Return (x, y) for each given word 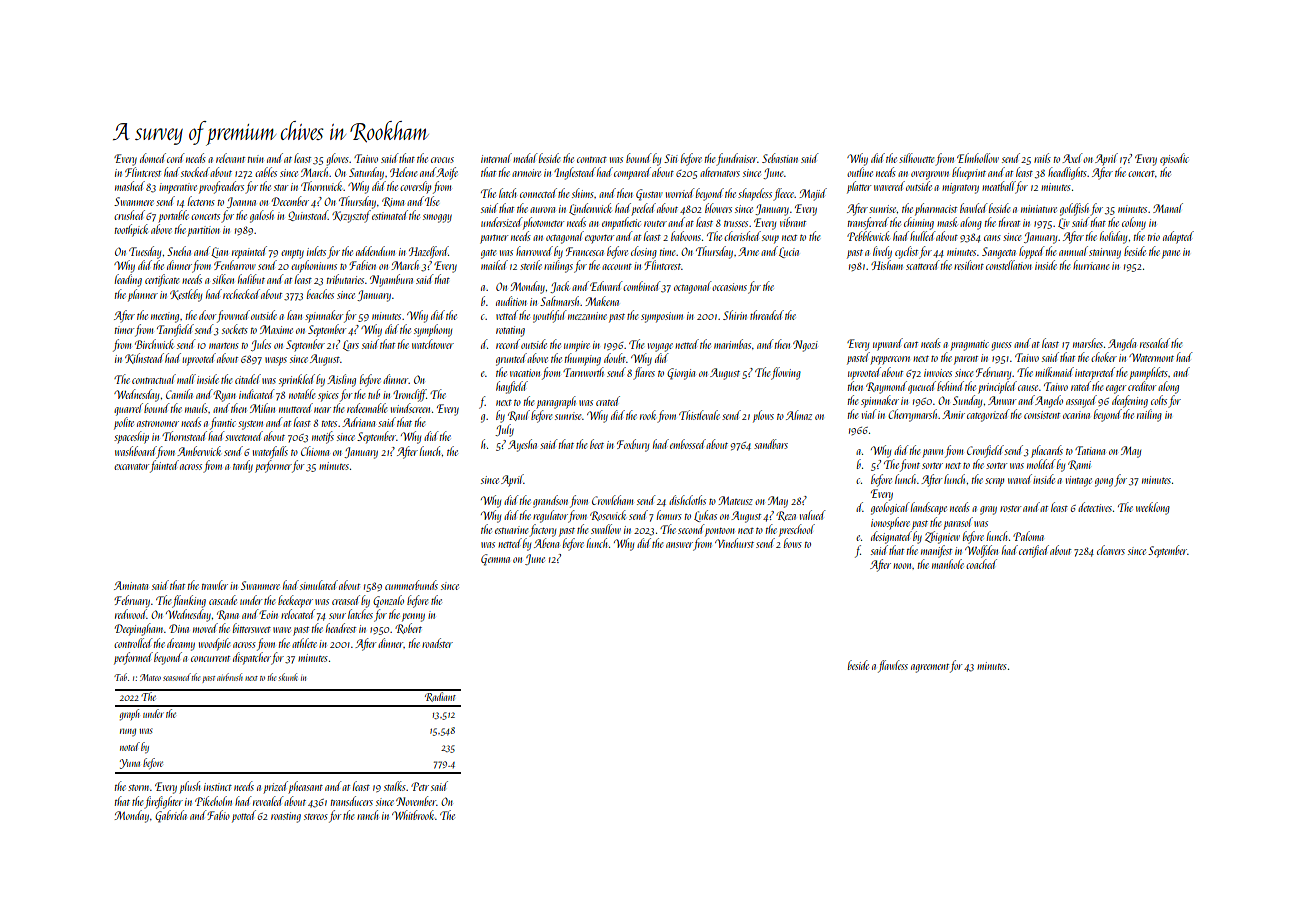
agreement (930, 668)
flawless (893, 666)
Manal (1168, 208)
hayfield (512, 387)
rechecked (241, 294)
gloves (338, 159)
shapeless (755, 194)
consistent (1042, 415)
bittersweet (252, 628)
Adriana (358, 422)
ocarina (1076, 415)
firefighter (163, 802)
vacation (525, 373)
